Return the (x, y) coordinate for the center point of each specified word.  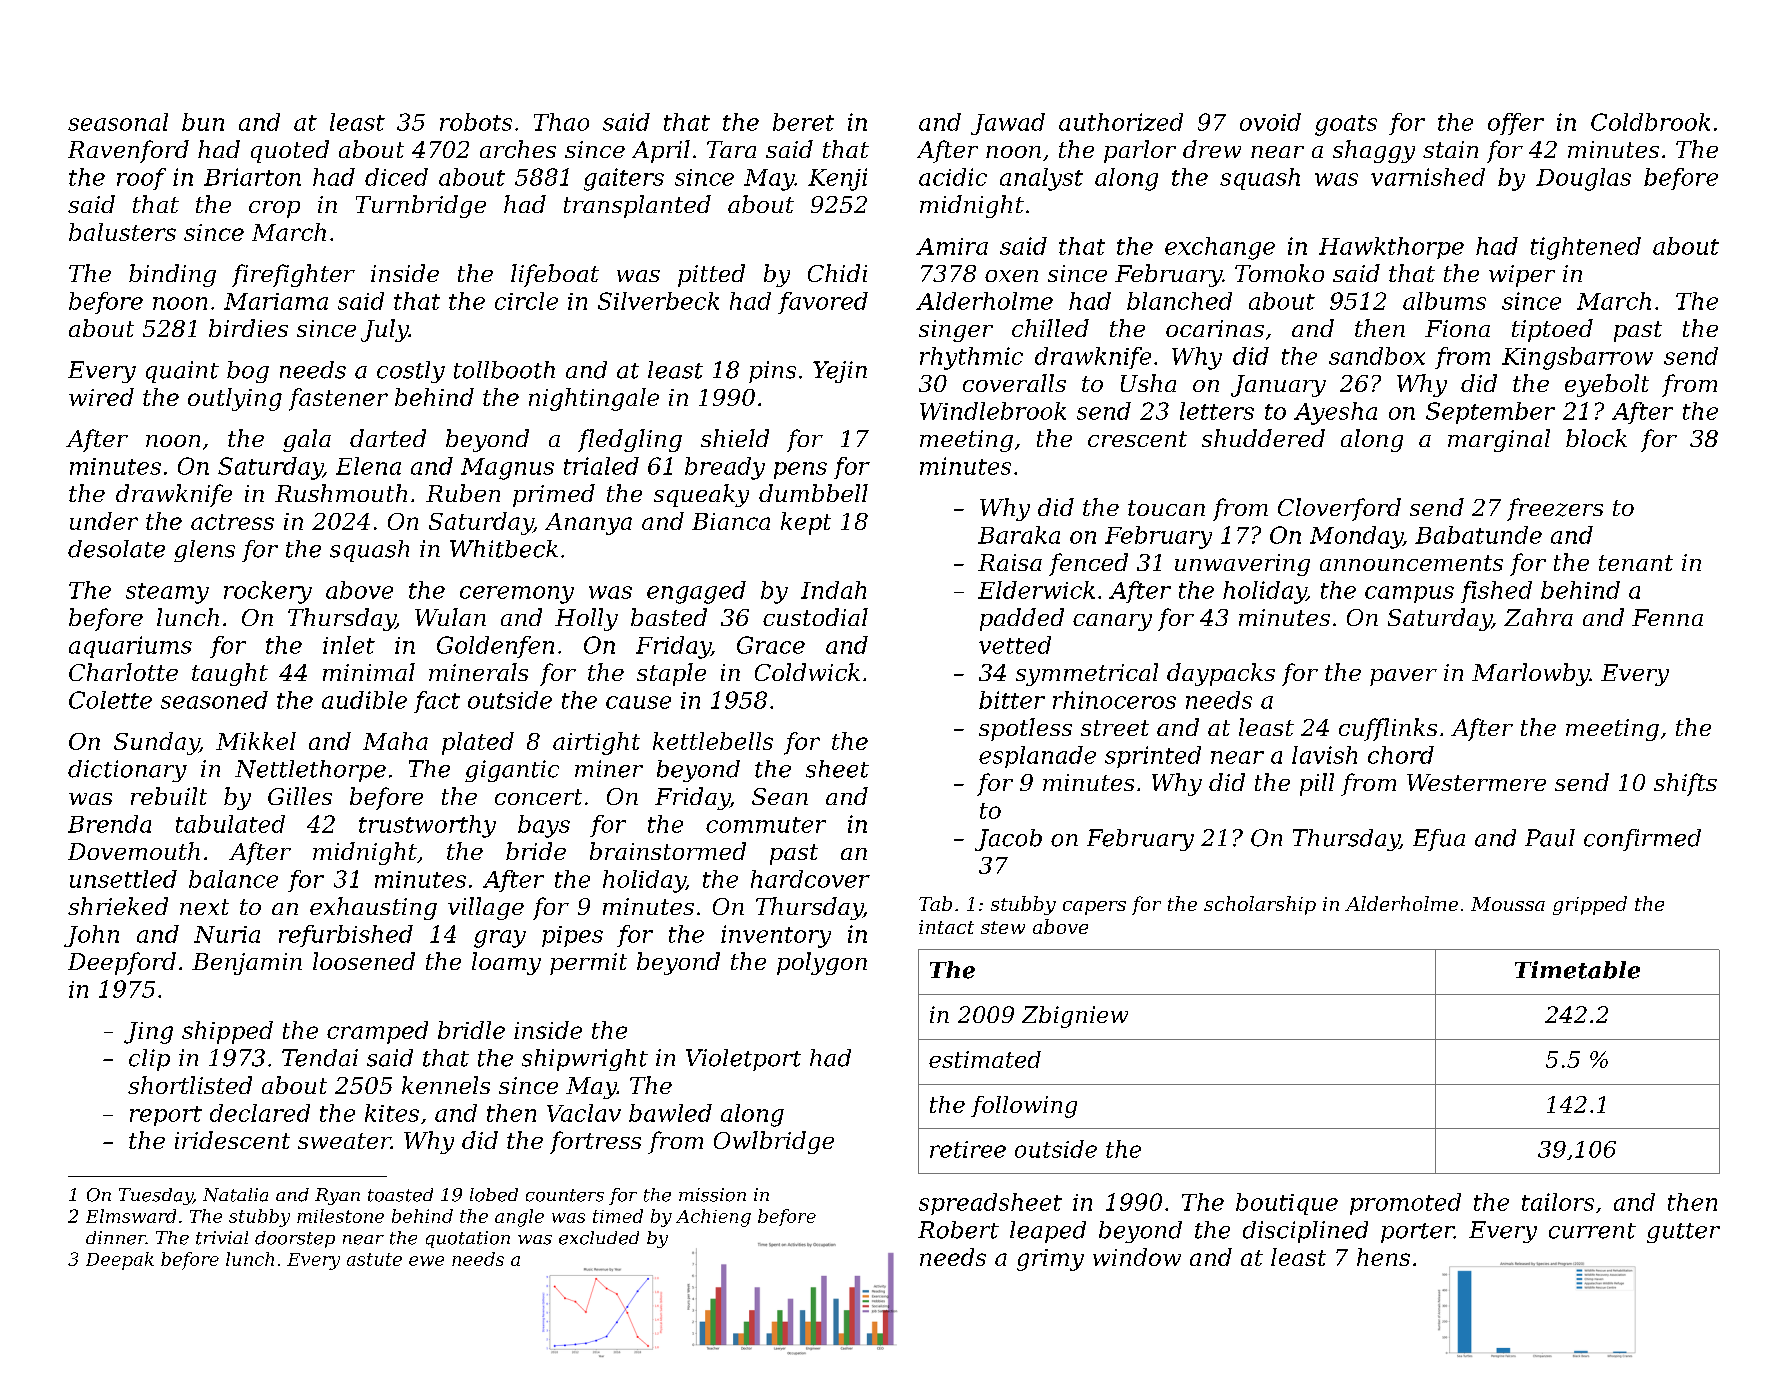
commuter (766, 825)
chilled (1050, 328)
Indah (833, 590)
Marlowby (1531, 674)
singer (956, 331)
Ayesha (1335, 413)
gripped (1590, 905)
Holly (586, 619)
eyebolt (1607, 385)
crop (274, 209)
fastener (338, 399)
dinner (116, 1238)
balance (233, 879)
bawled (670, 1113)
